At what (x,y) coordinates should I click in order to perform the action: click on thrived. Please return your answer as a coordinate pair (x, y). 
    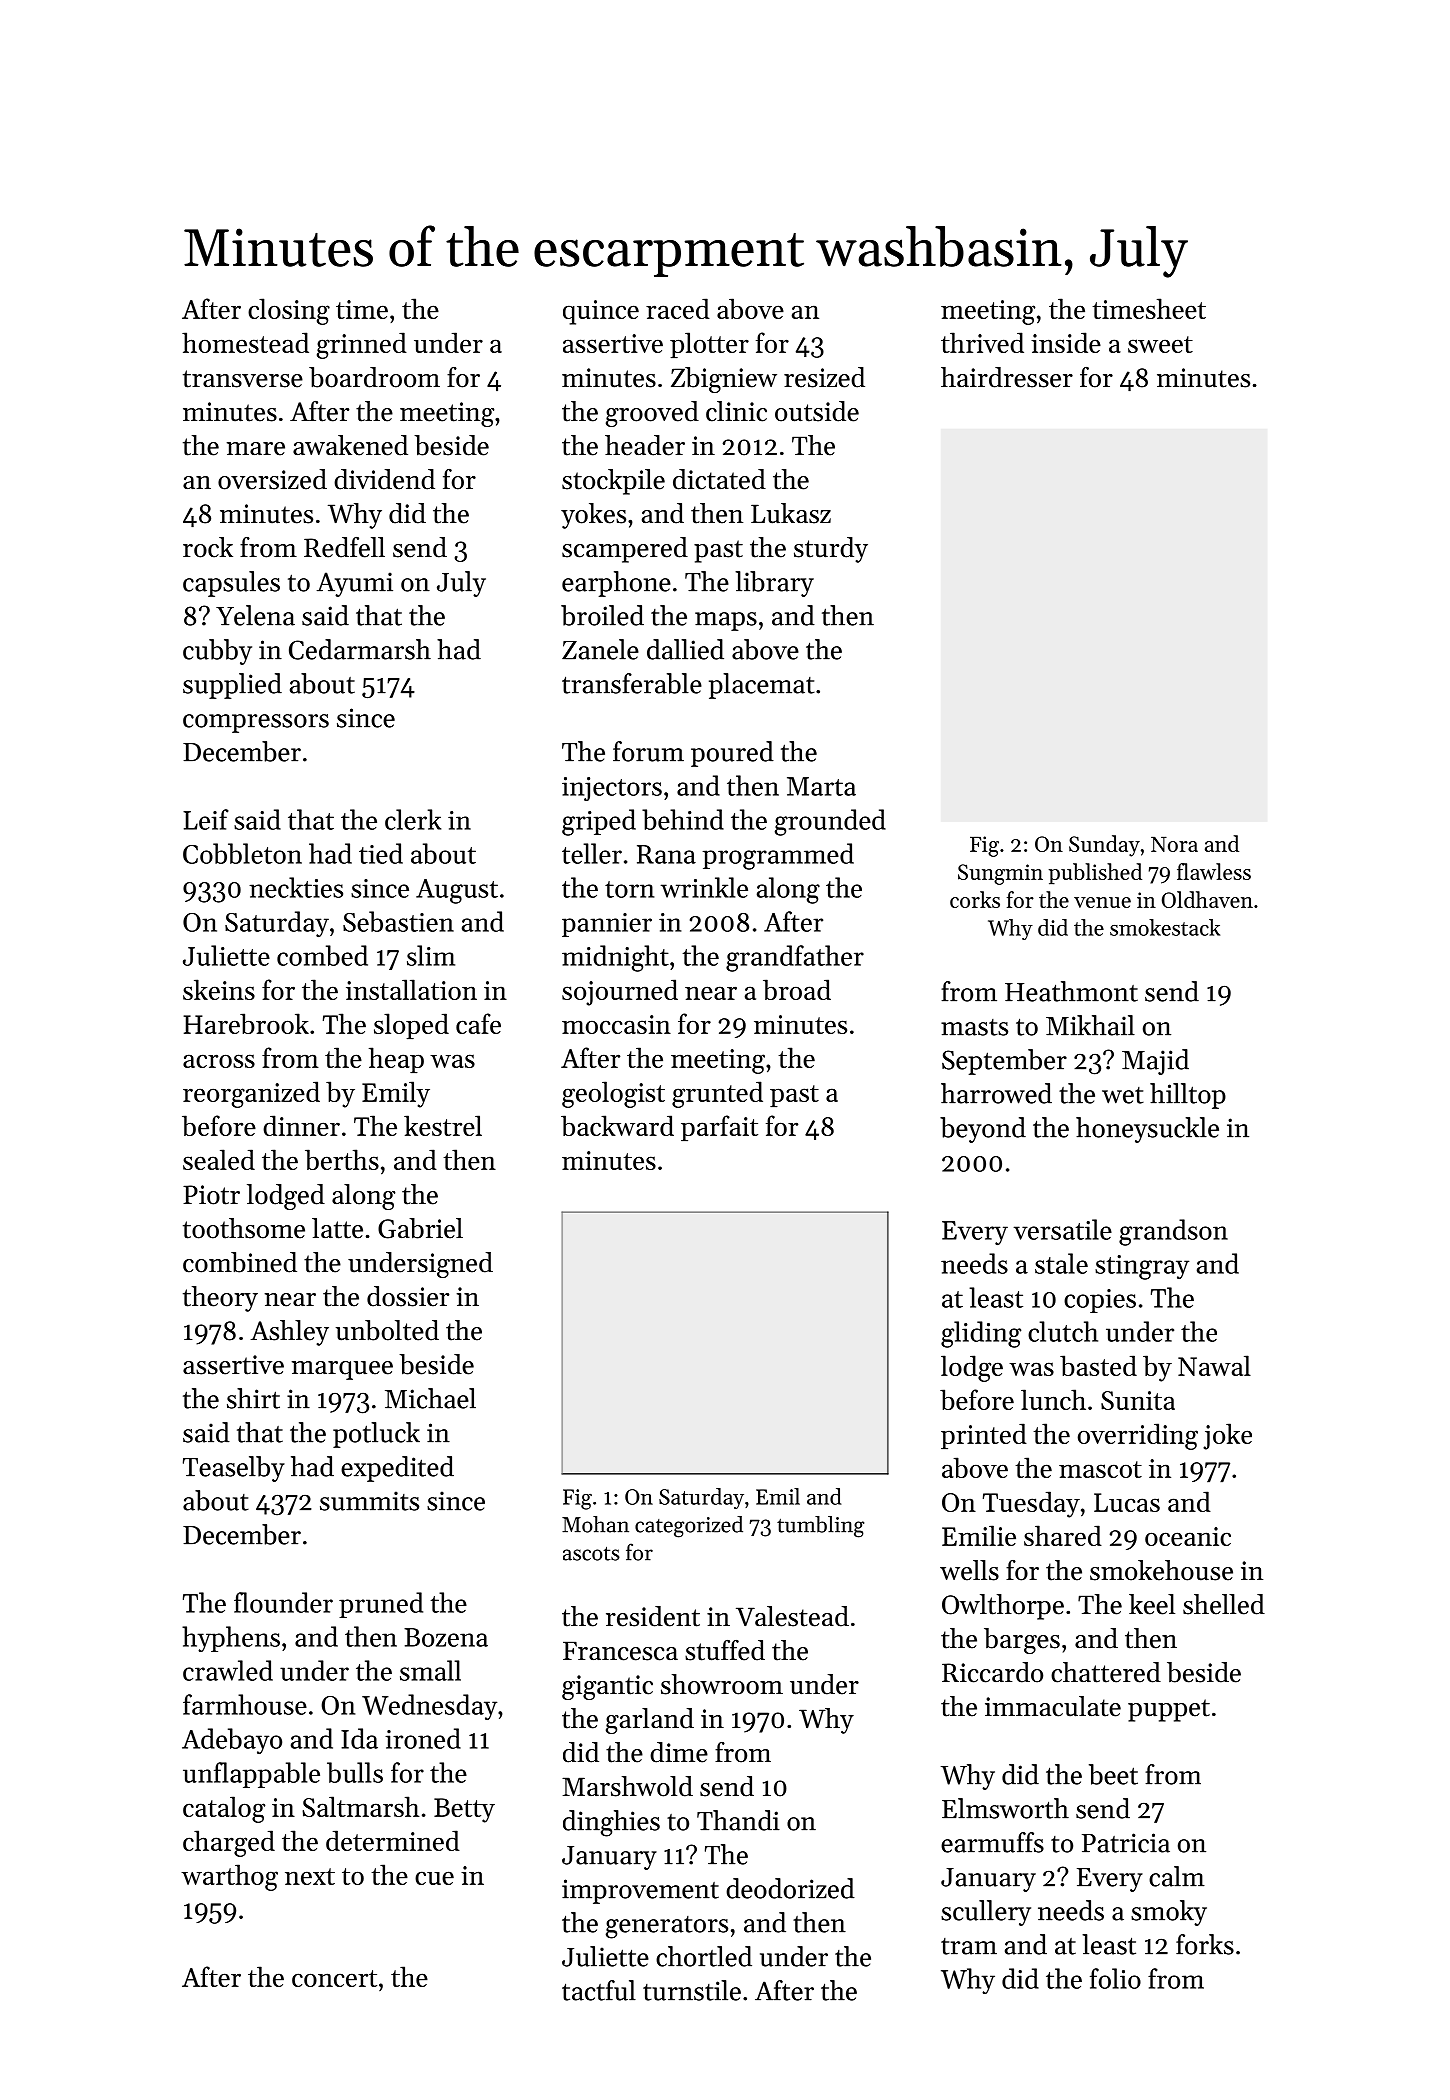
    Looking at the image, I should click on (982, 342).
